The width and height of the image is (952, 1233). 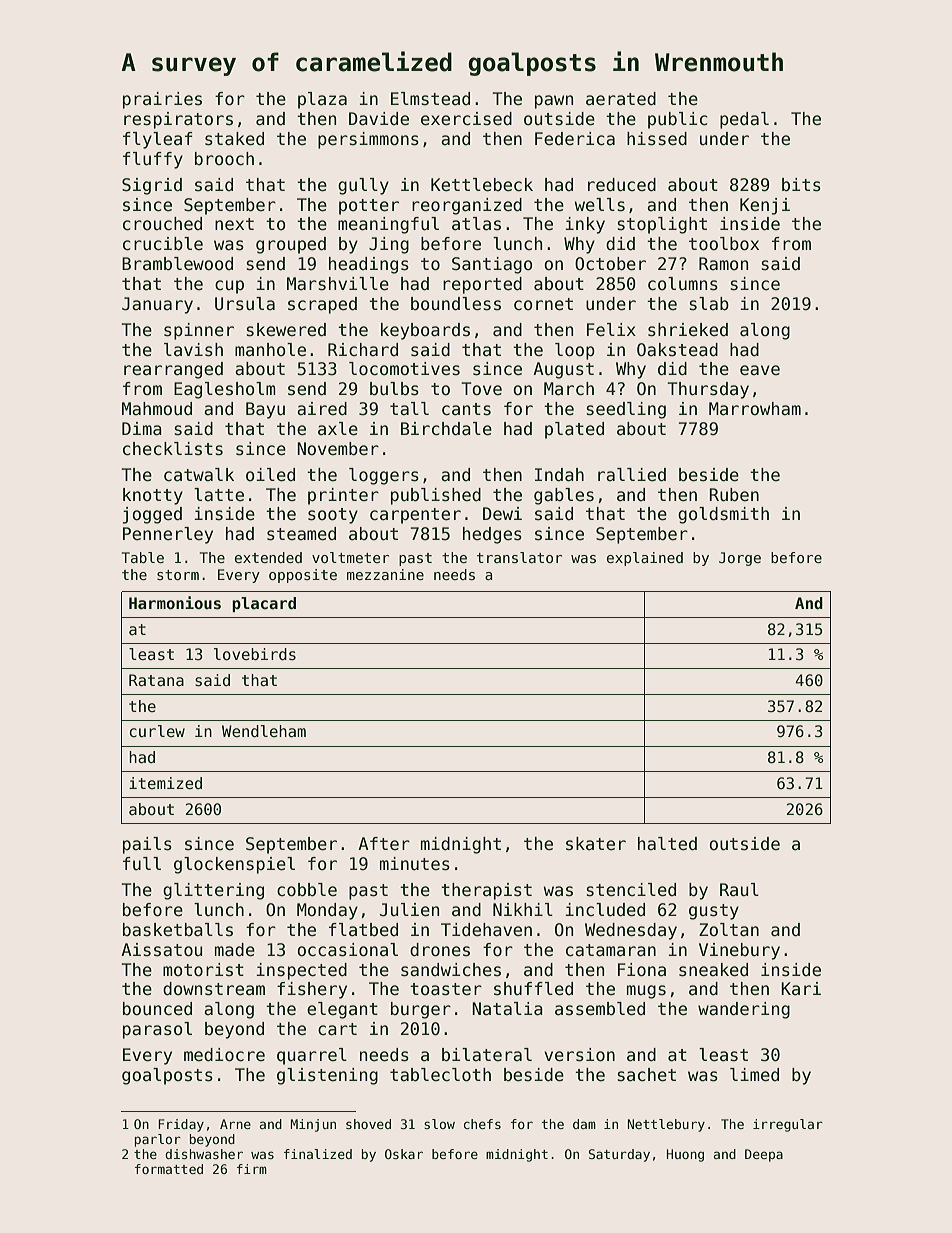 What do you see at coordinates (162, 100) in the image?
I see `prairies` at bounding box center [162, 100].
